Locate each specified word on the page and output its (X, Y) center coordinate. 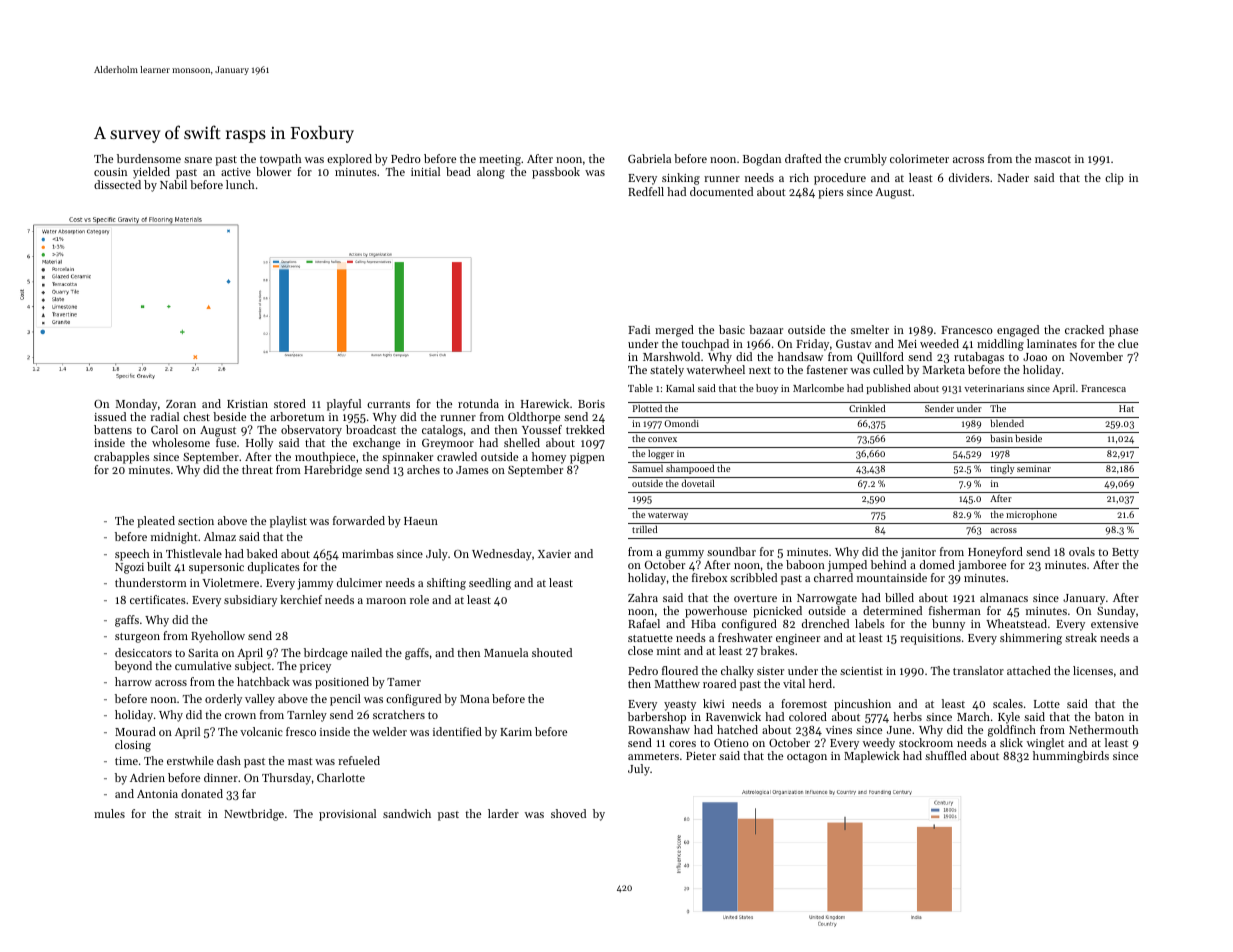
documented (721, 191)
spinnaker (407, 458)
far (249, 793)
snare (198, 160)
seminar (1034, 468)
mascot (1053, 159)
